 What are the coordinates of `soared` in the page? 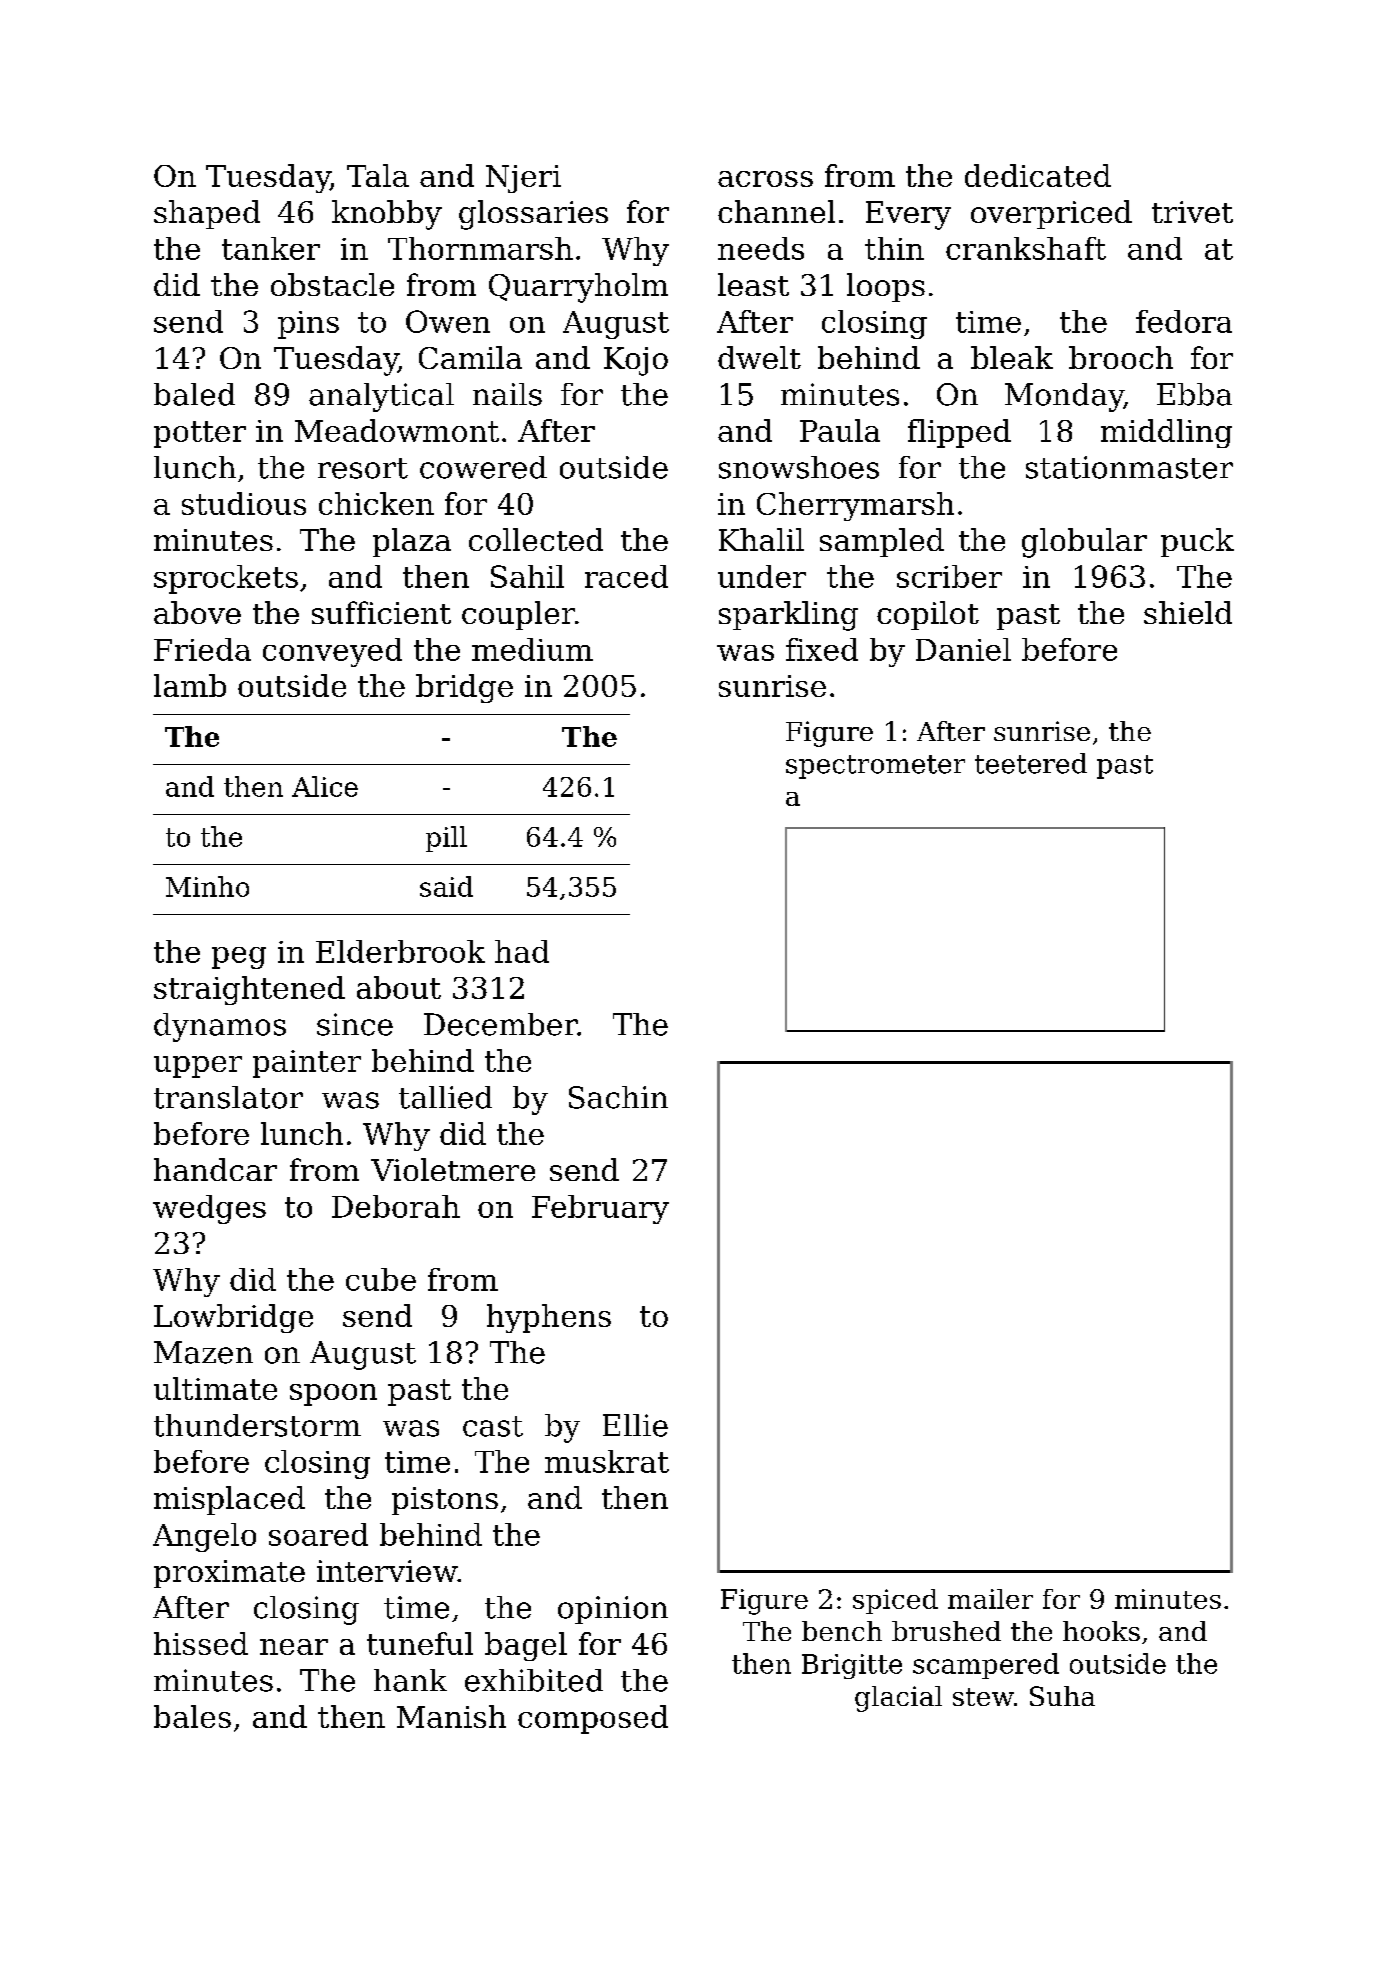 It's located at (318, 1534).
